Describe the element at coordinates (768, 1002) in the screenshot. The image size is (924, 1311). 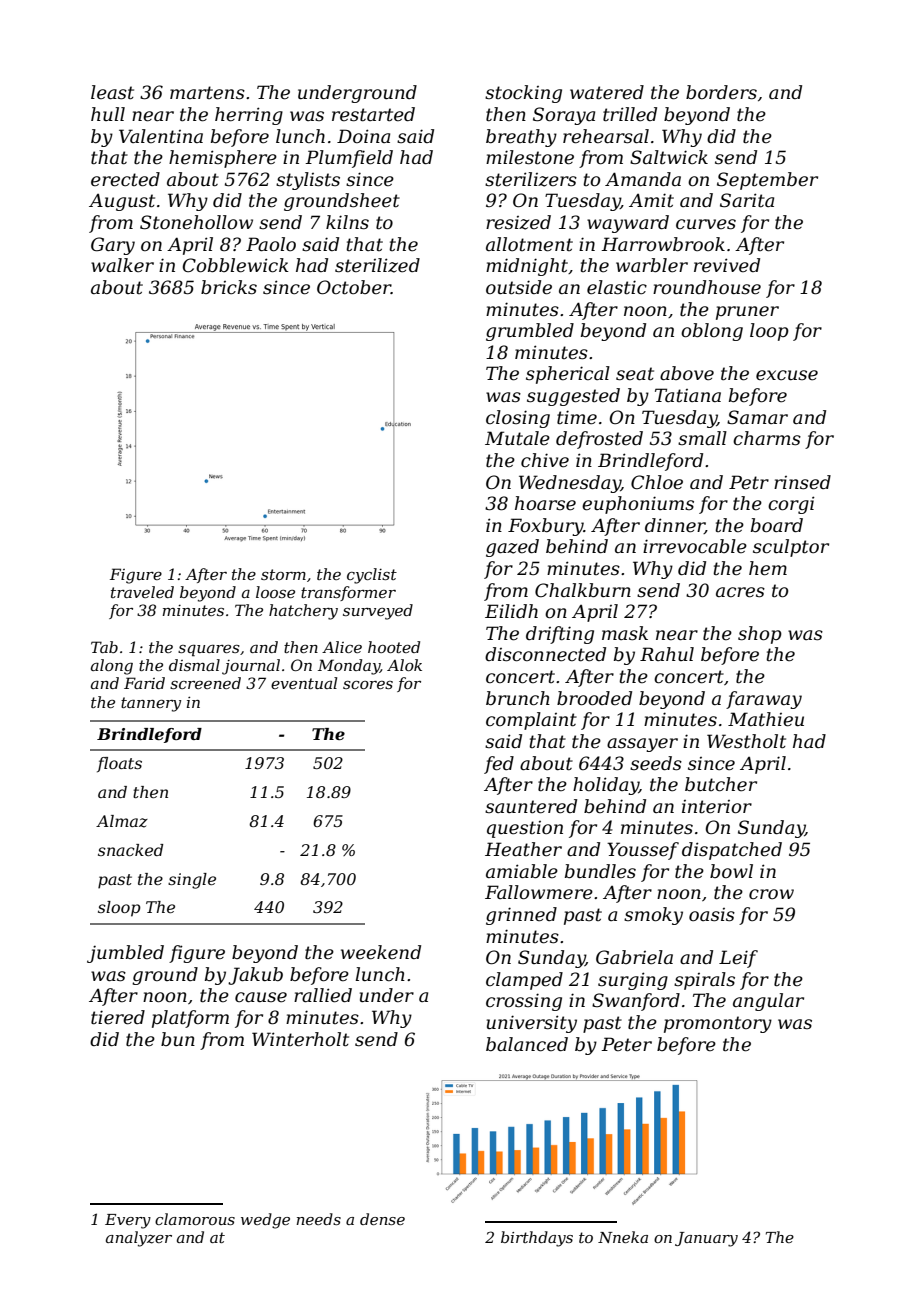
I see `angular` at that location.
